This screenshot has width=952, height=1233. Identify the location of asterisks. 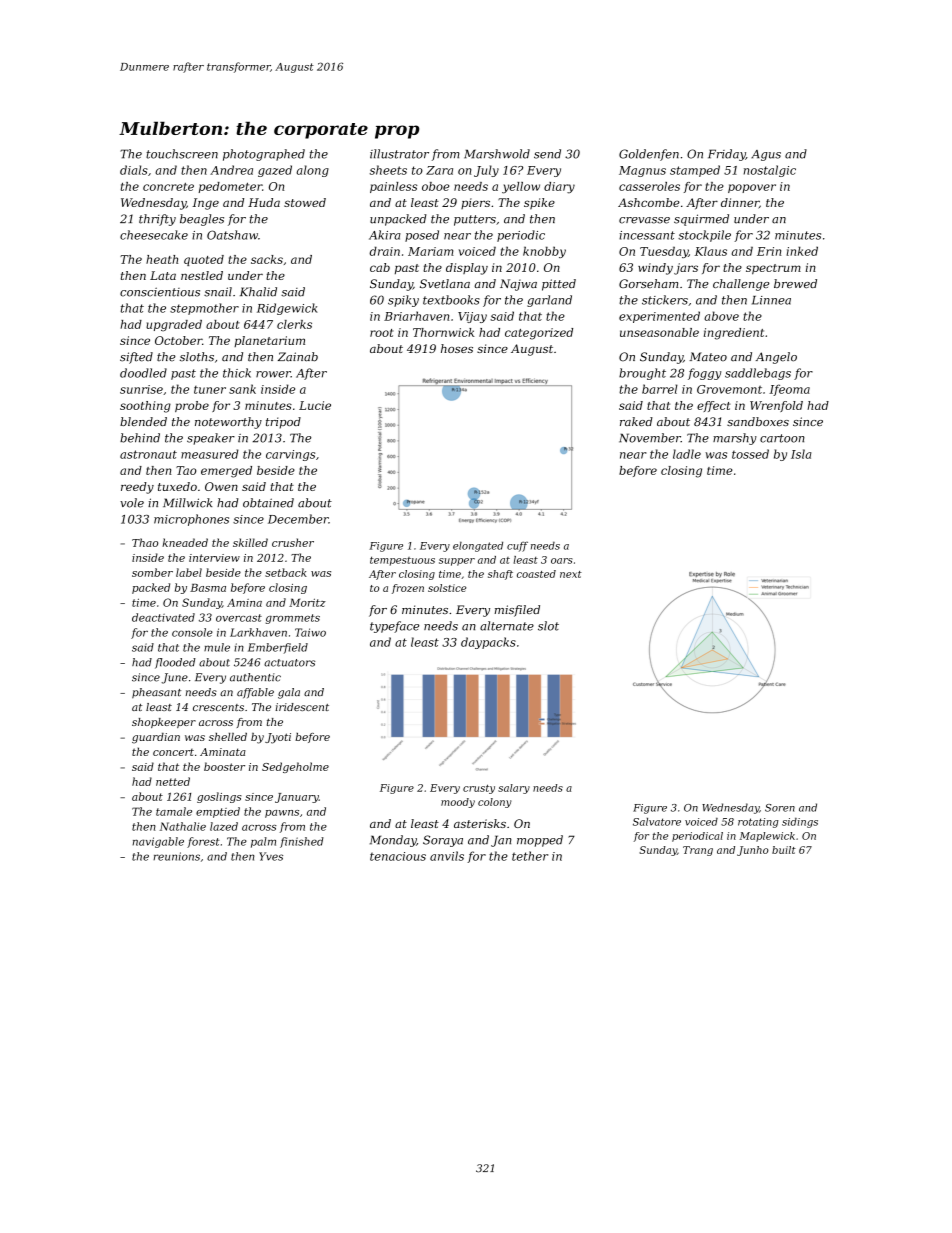
(480, 823).
